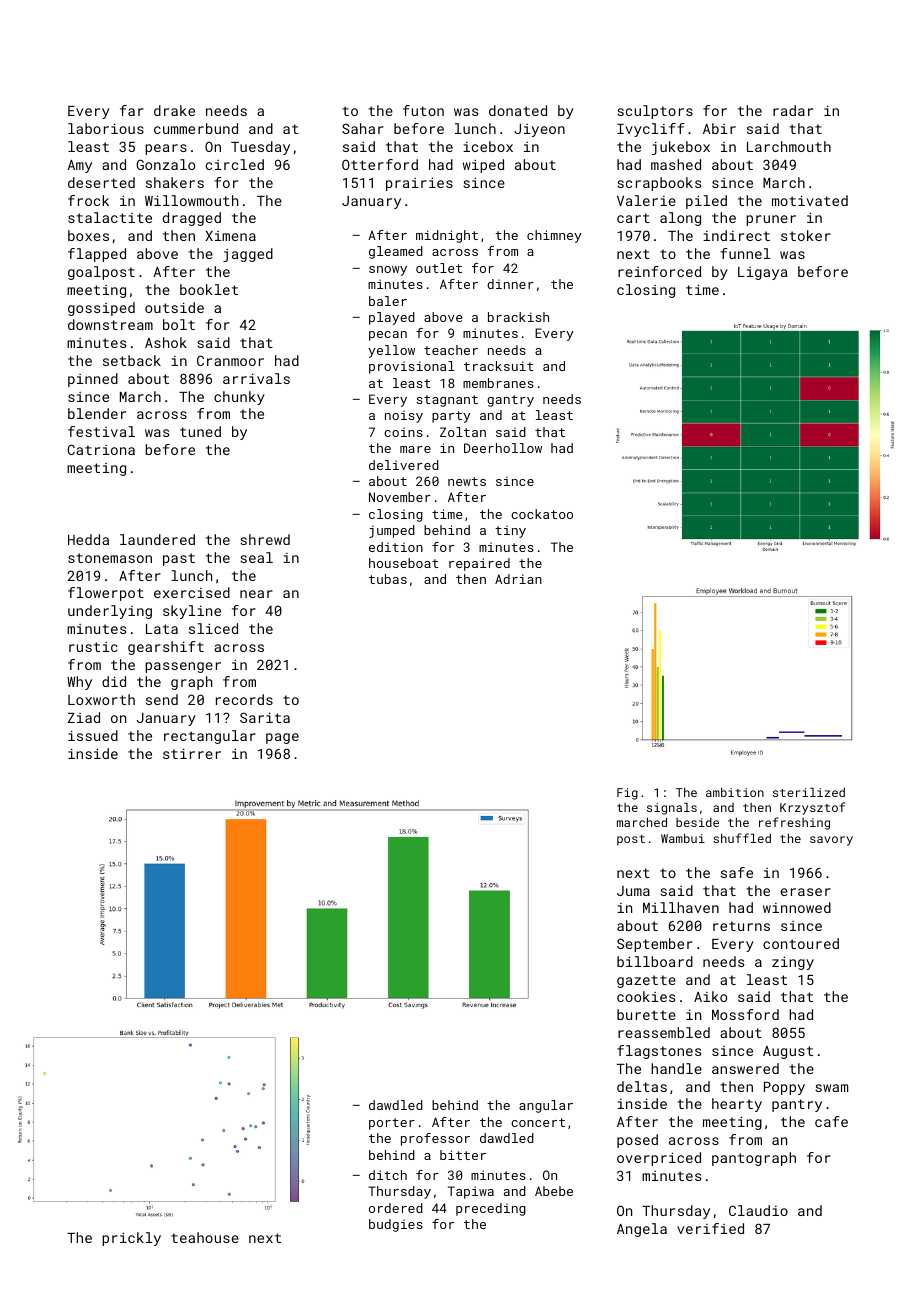  What do you see at coordinates (518, 579) in the screenshot?
I see `Adrian` at bounding box center [518, 579].
